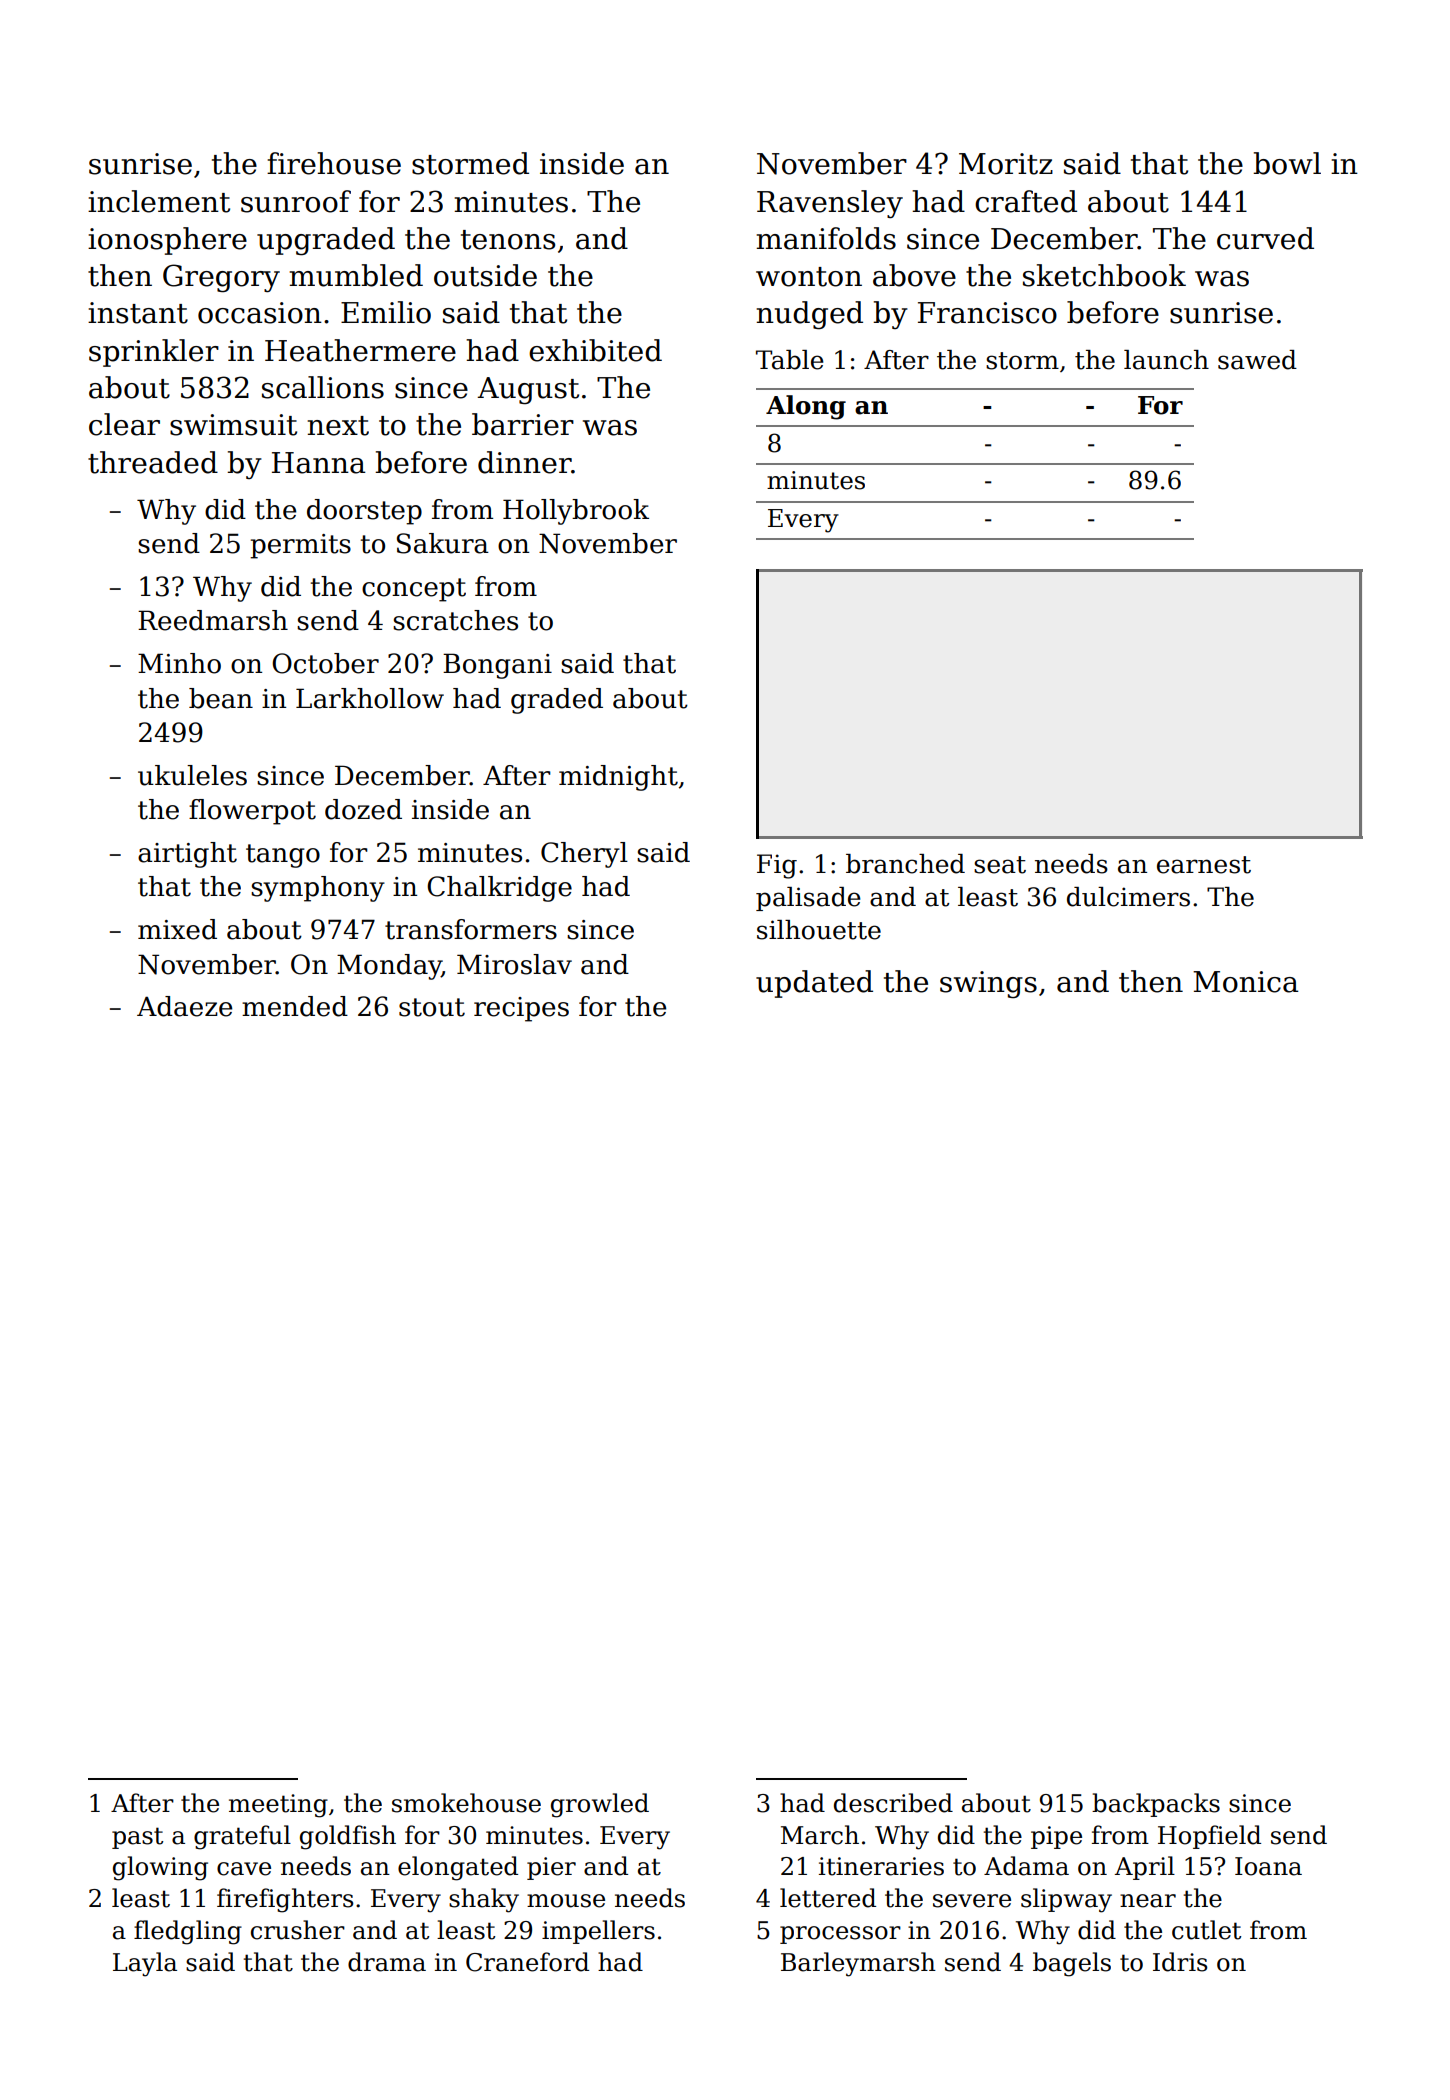  What do you see at coordinates (1204, 865) in the page?
I see `earnest` at bounding box center [1204, 865].
